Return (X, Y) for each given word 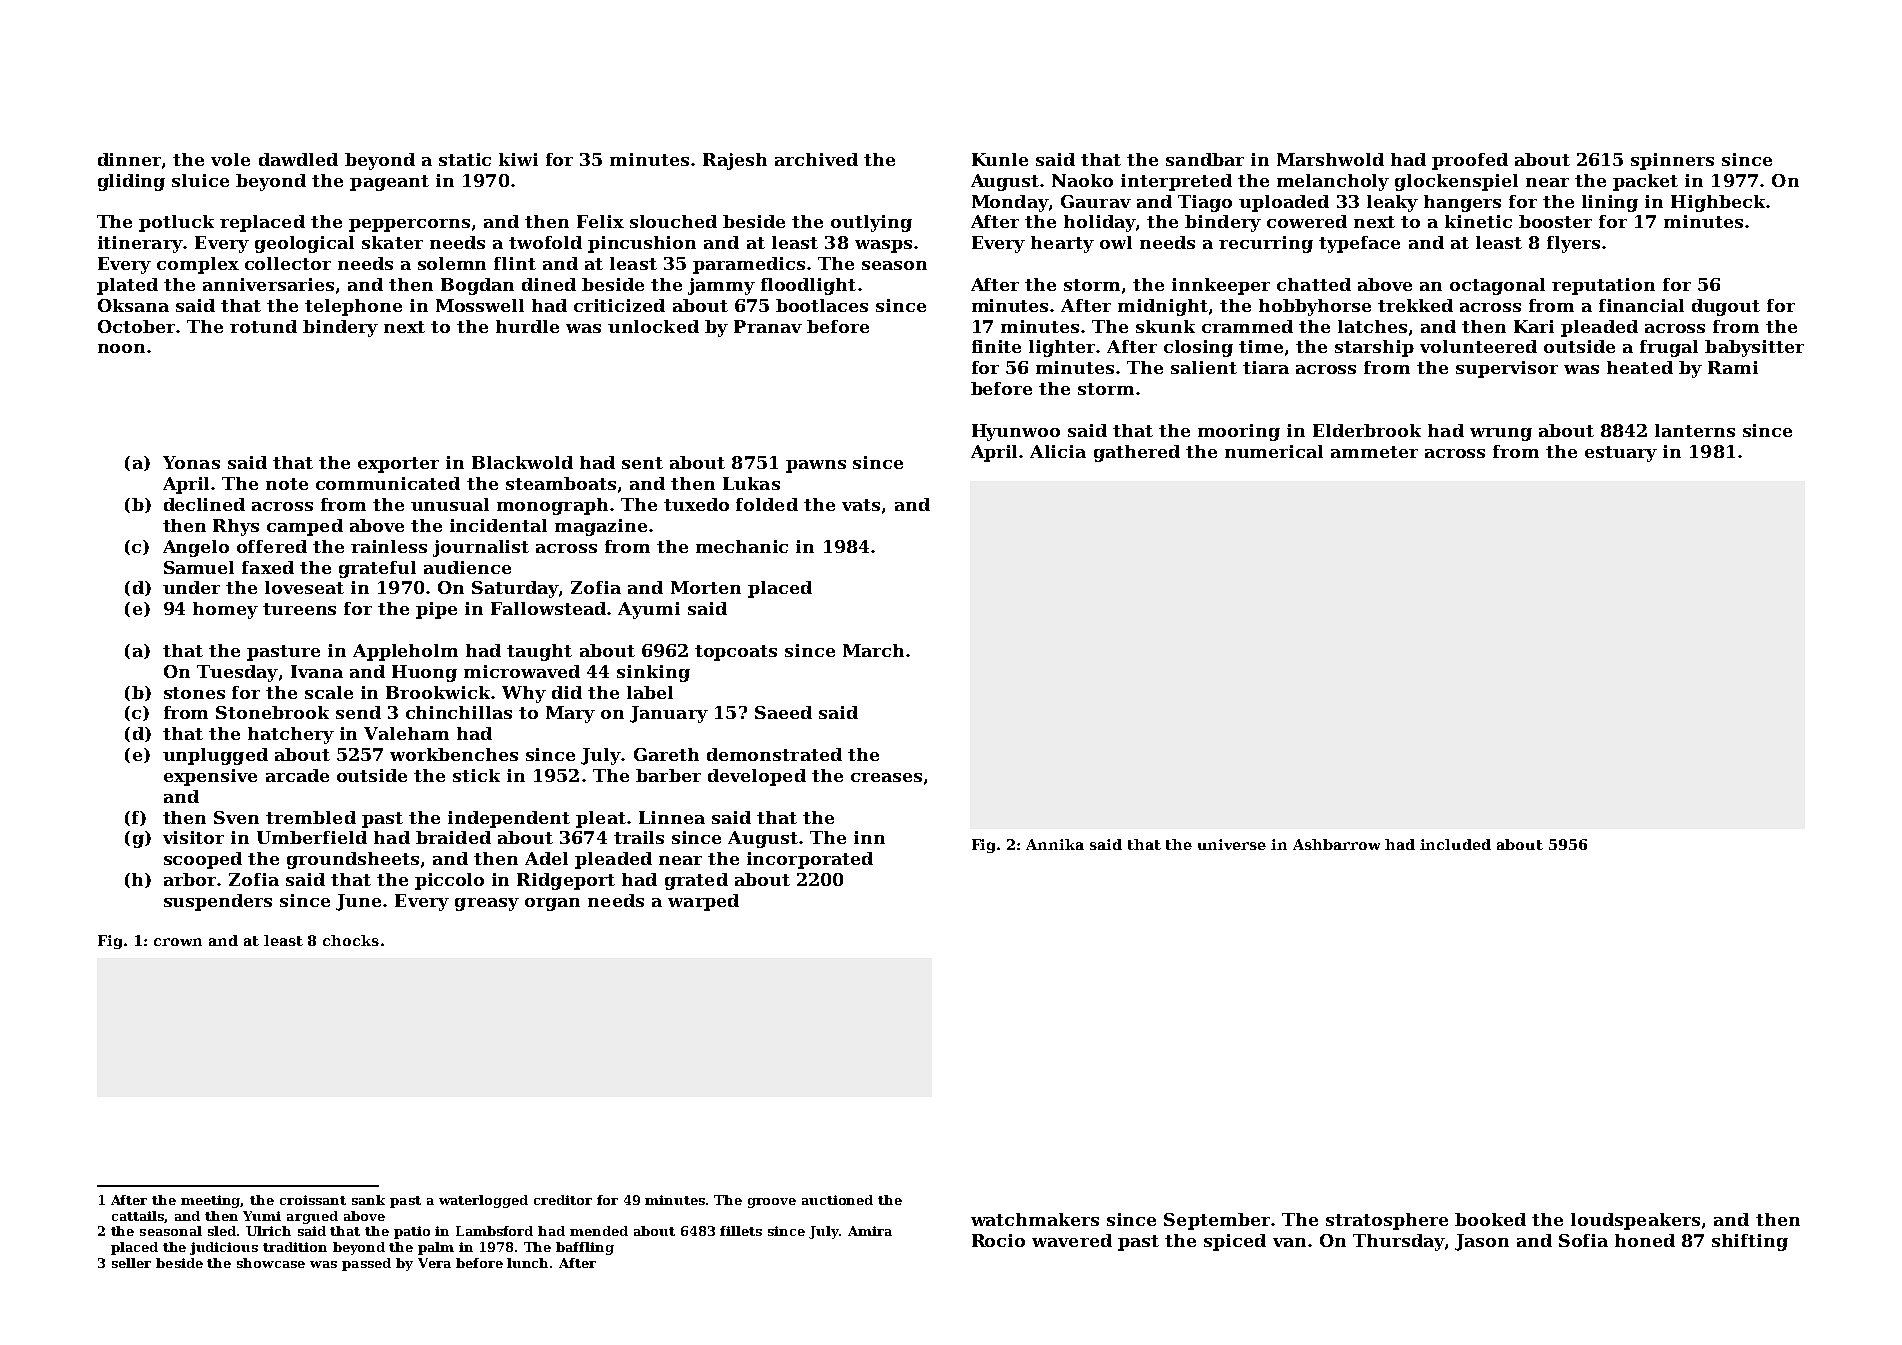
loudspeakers (1635, 1221)
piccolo (449, 881)
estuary (1621, 454)
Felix (600, 221)
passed (366, 1264)
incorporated (810, 860)
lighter (1063, 348)
